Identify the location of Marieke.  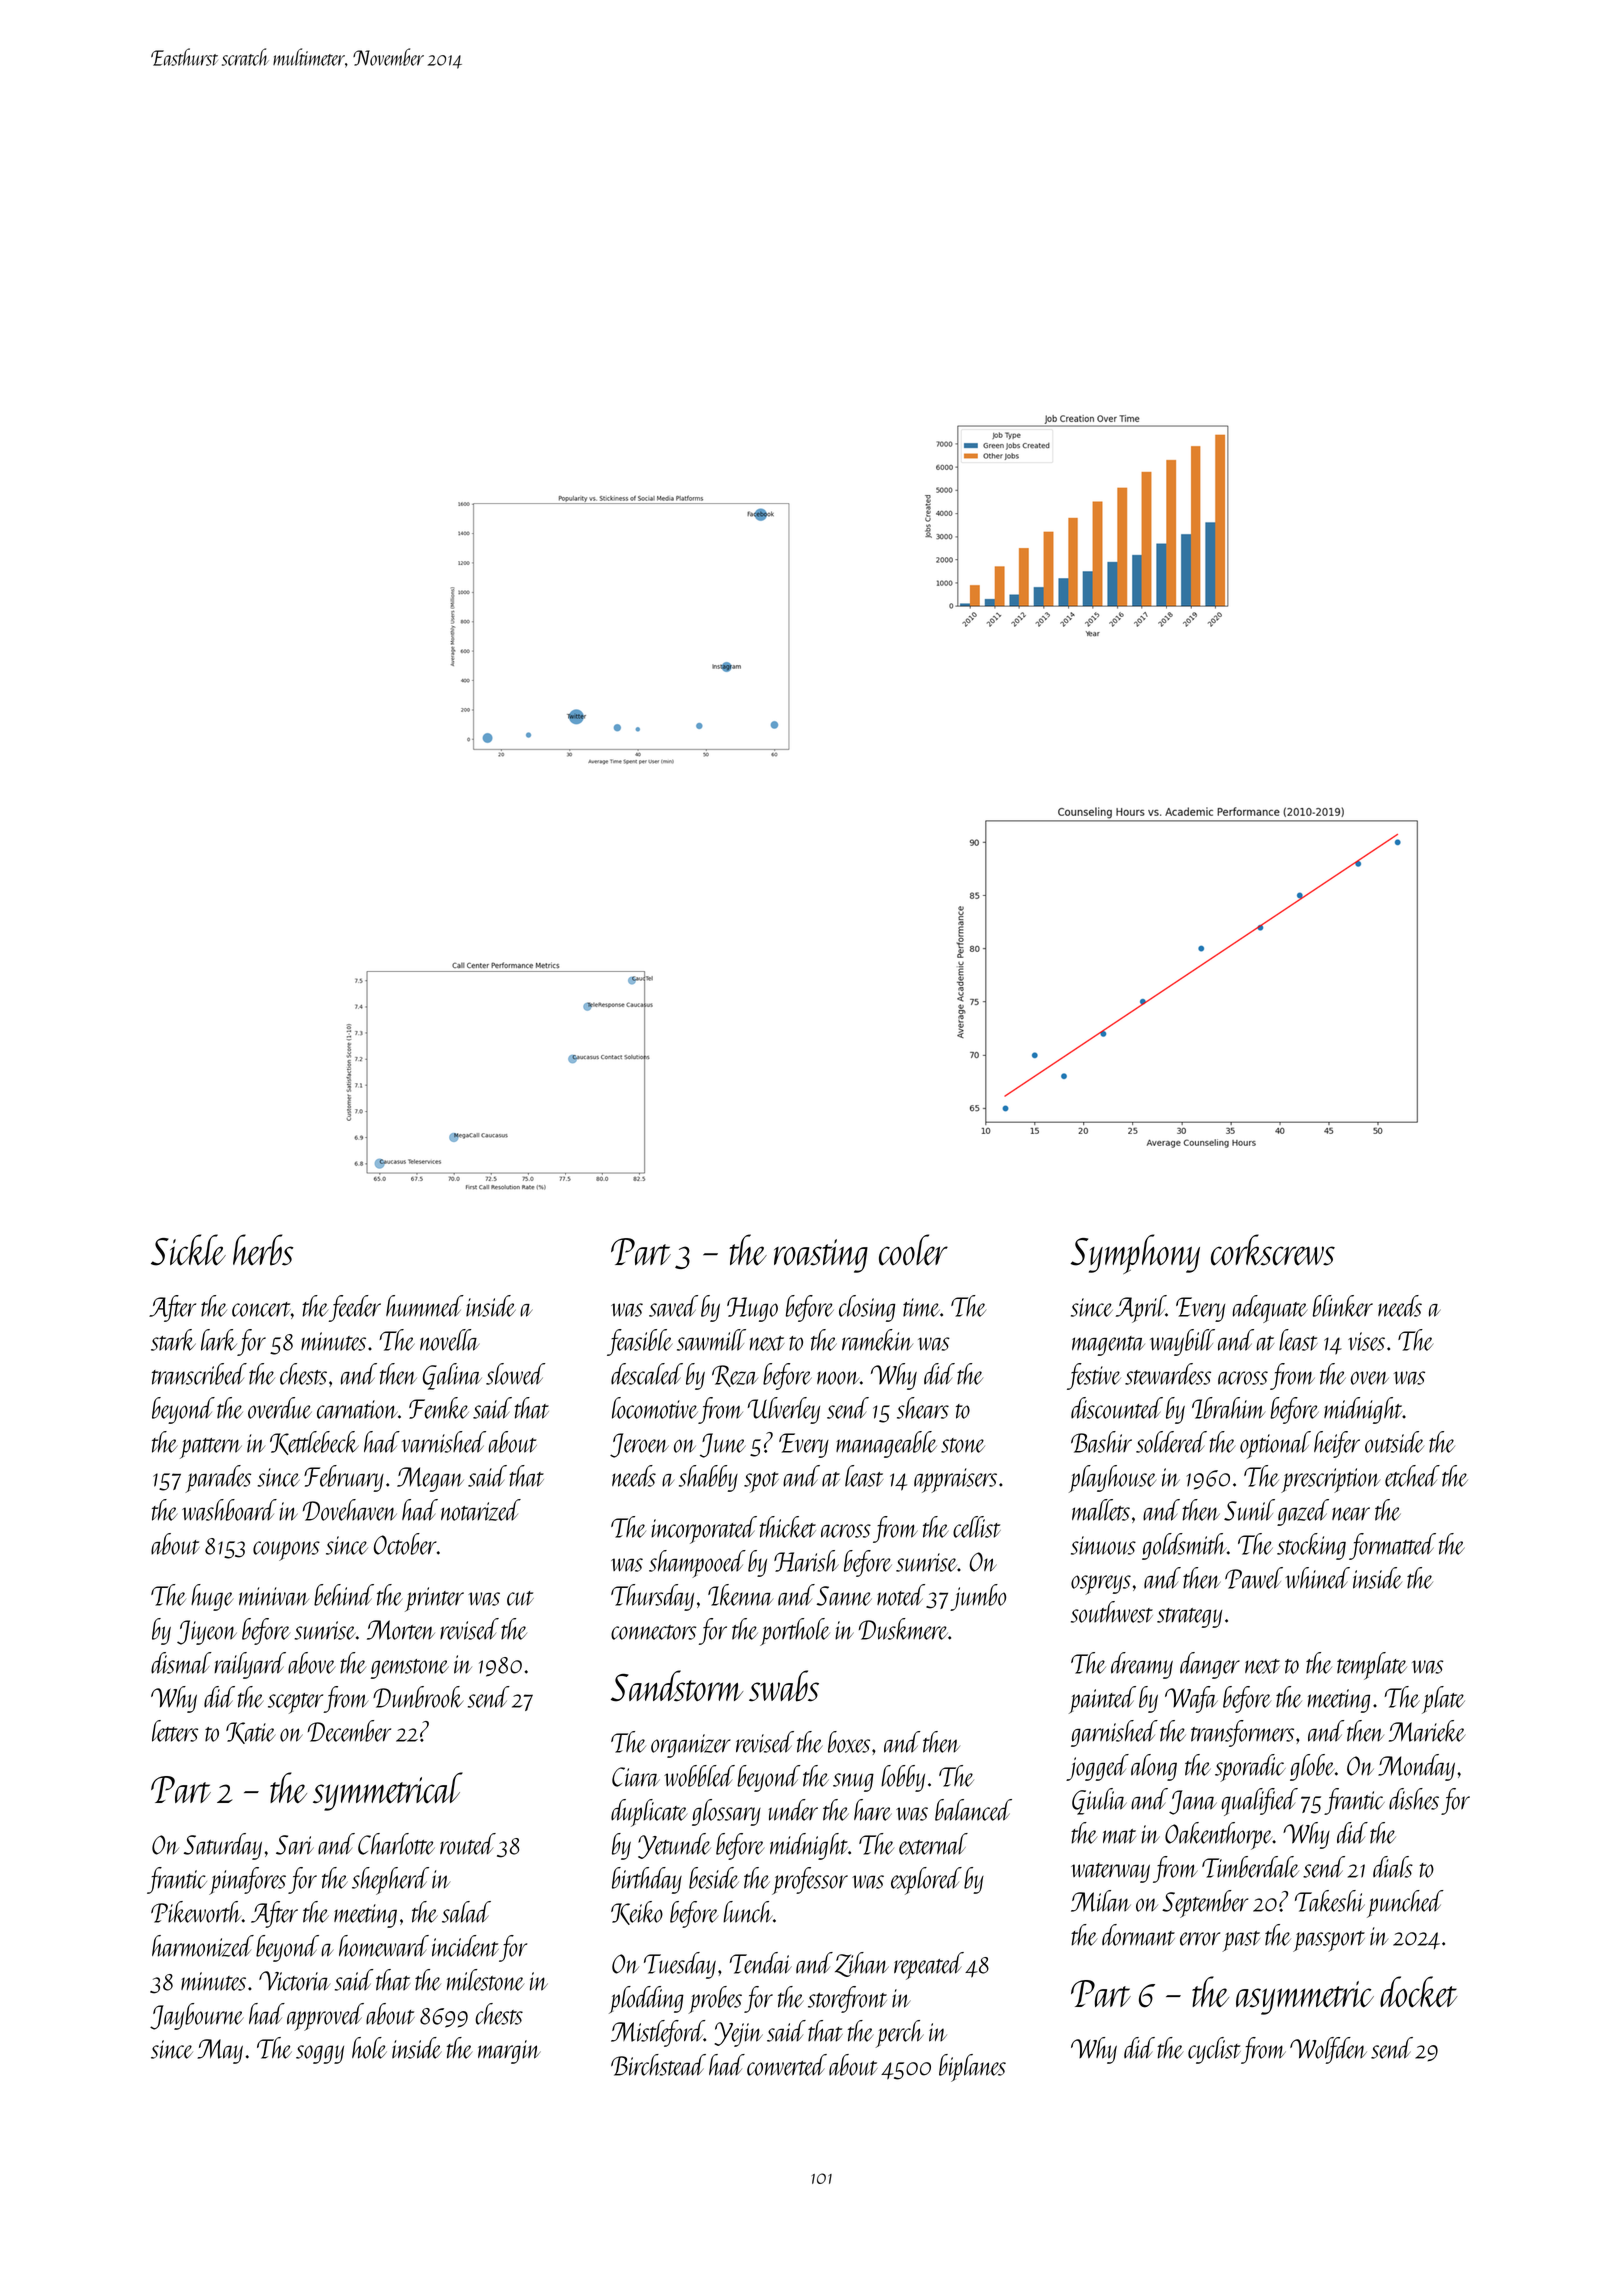
(1427, 1731).
